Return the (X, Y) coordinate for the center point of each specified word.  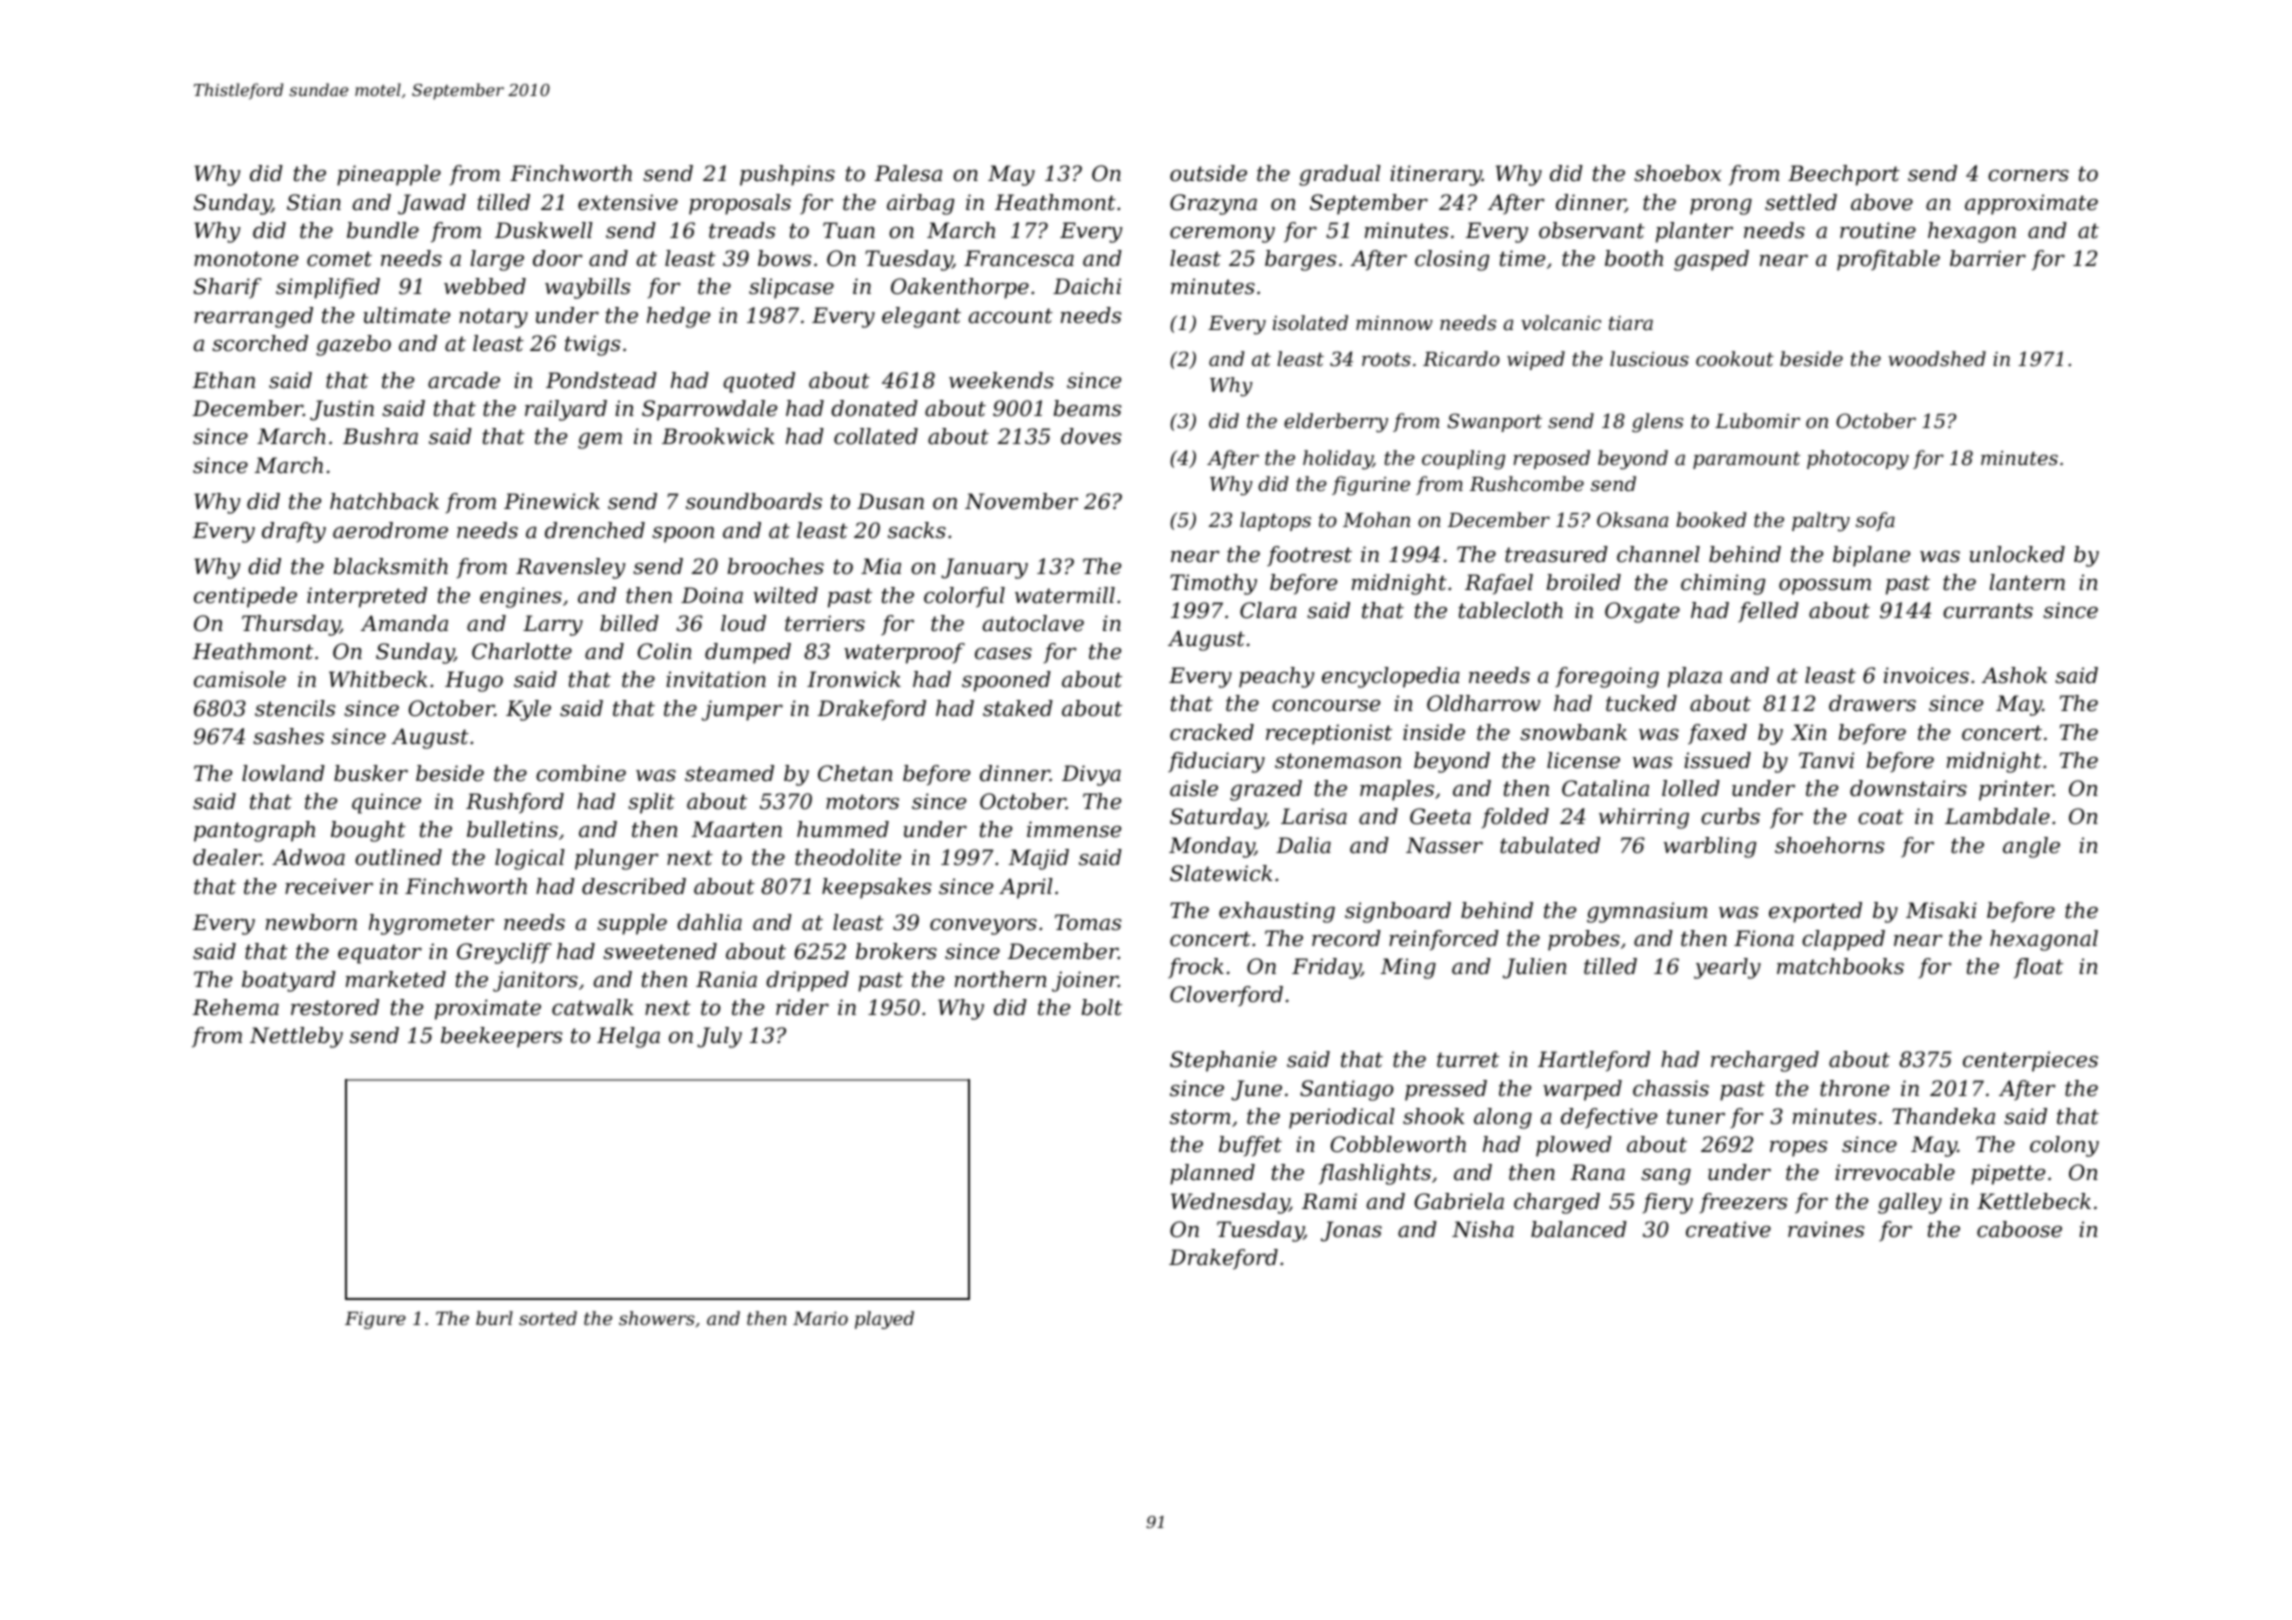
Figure (375, 1320)
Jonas (1351, 1231)
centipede (245, 597)
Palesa (908, 173)
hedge (678, 317)
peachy (1277, 677)
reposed (1551, 459)
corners (2028, 176)
